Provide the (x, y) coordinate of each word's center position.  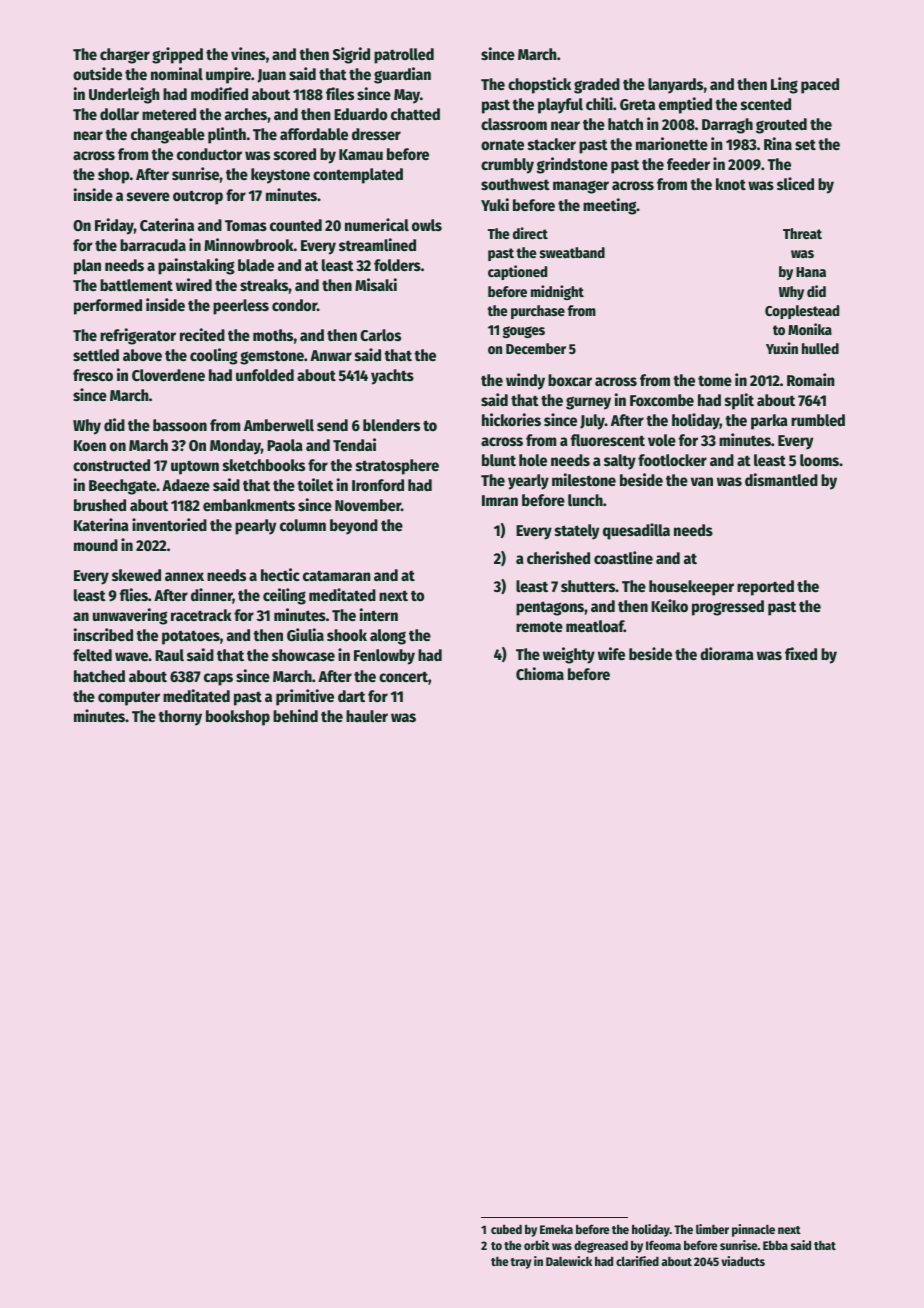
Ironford (378, 485)
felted (92, 655)
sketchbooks (264, 465)
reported (765, 588)
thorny (180, 718)
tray (521, 1263)
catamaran (337, 576)
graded (597, 86)
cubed (506, 1229)
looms (819, 460)
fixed (801, 653)
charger (125, 56)
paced (820, 86)
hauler (367, 716)
